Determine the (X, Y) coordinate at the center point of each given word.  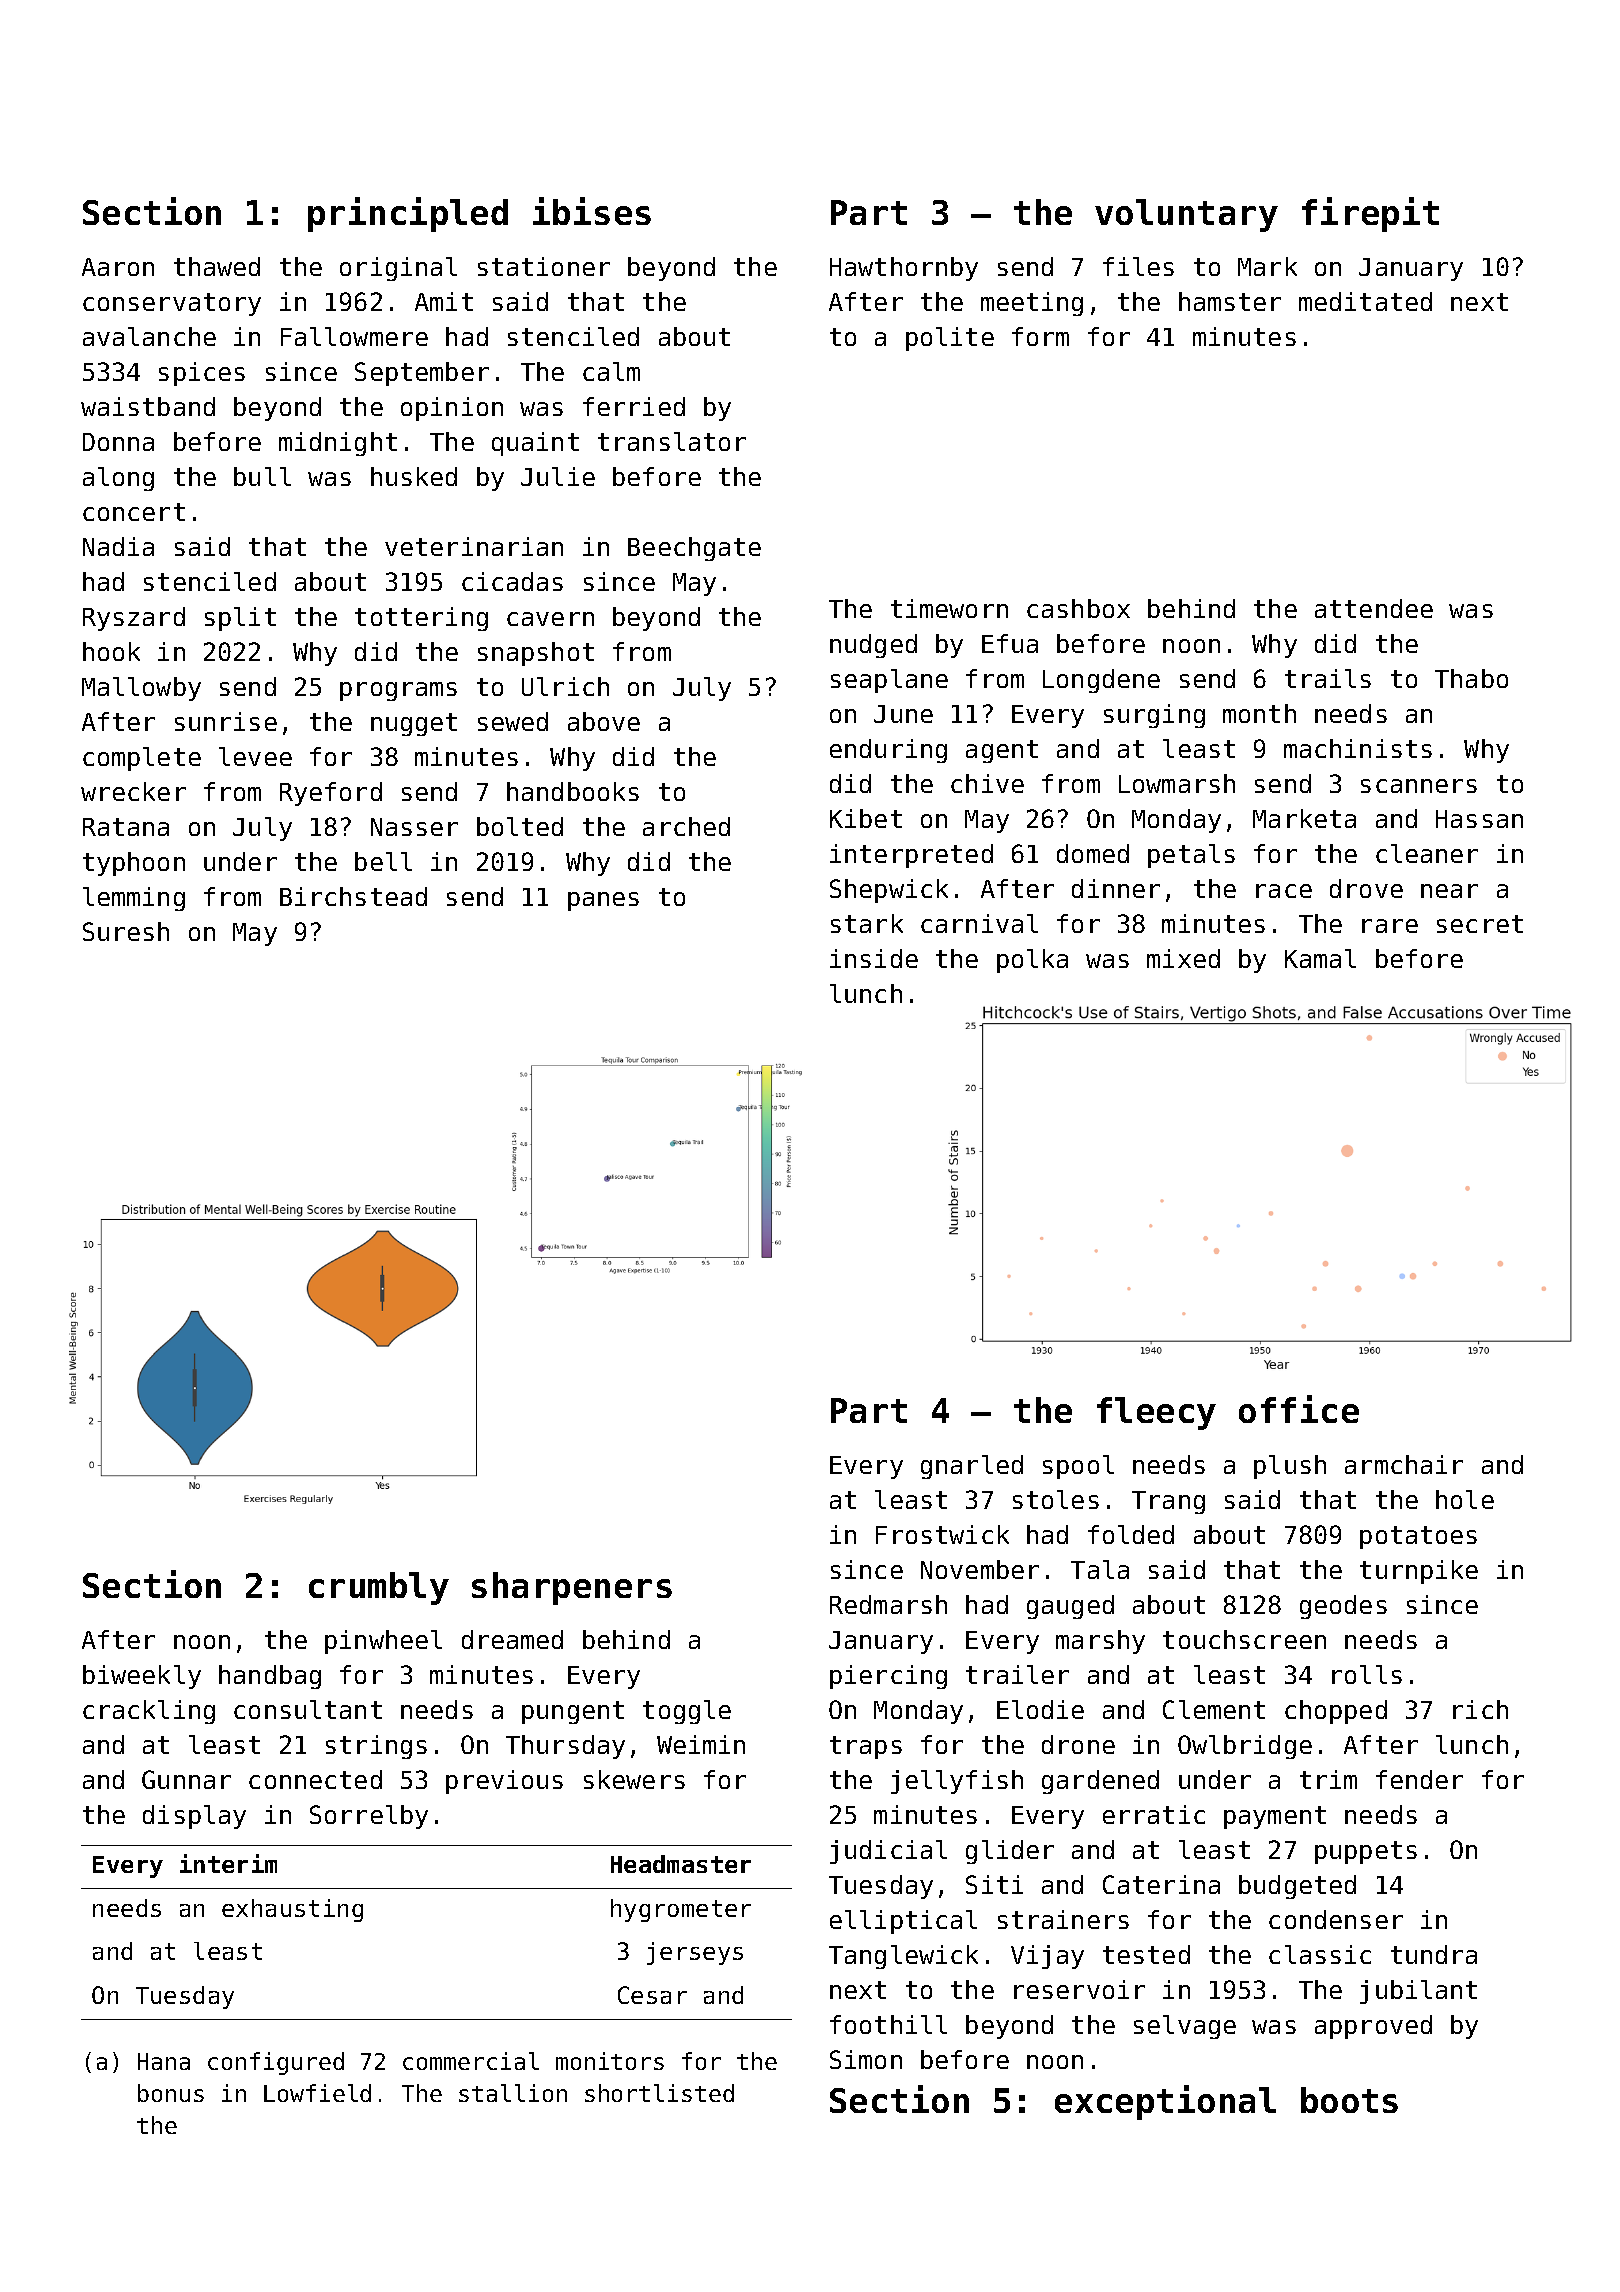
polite (950, 339)
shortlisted (659, 2093)
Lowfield (317, 2093)
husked (414, 476)
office (1299, 1409)
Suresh (126, 931)
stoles (1056, 1499)
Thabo (1471, 678)
